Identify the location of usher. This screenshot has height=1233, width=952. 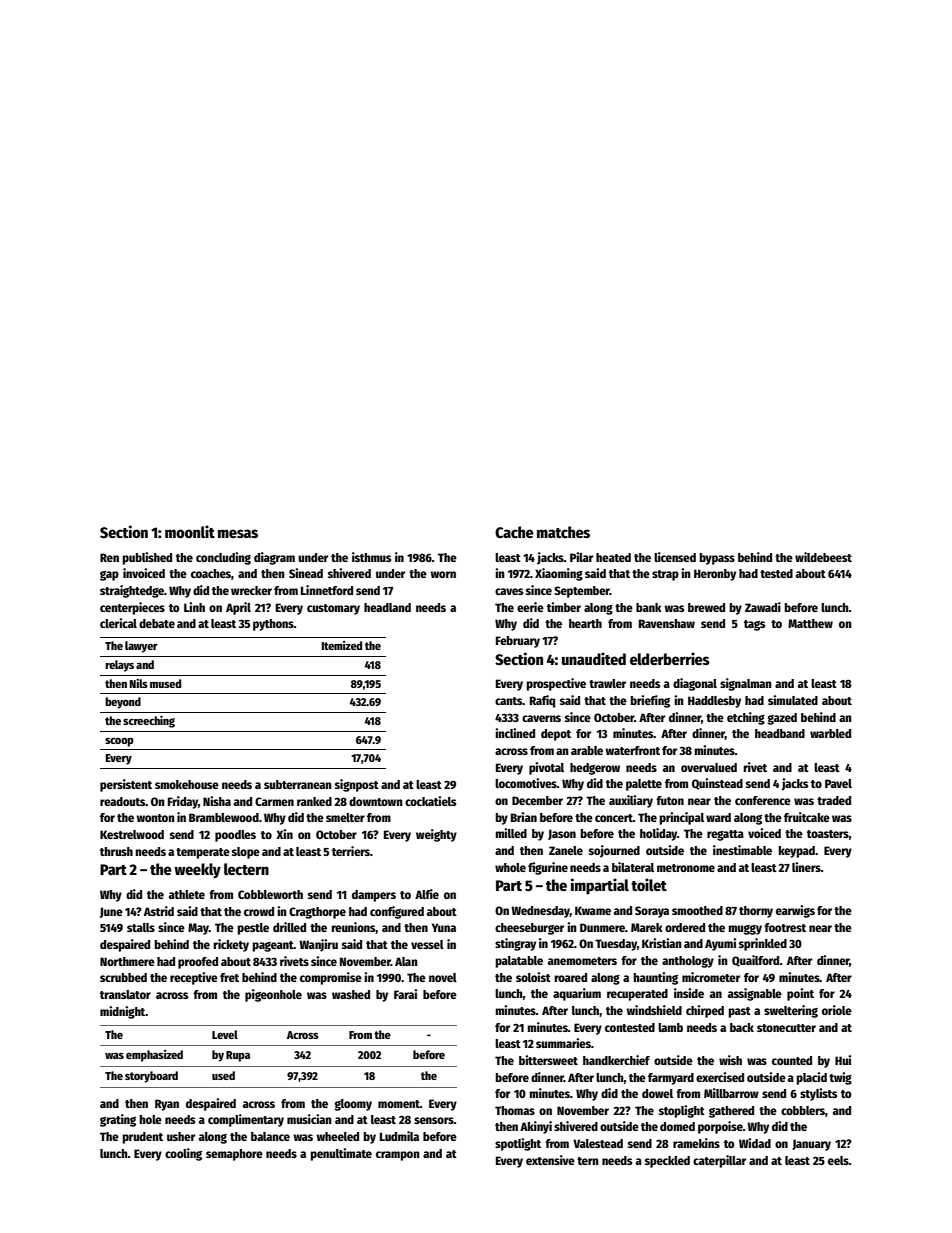
(181, 1136).
